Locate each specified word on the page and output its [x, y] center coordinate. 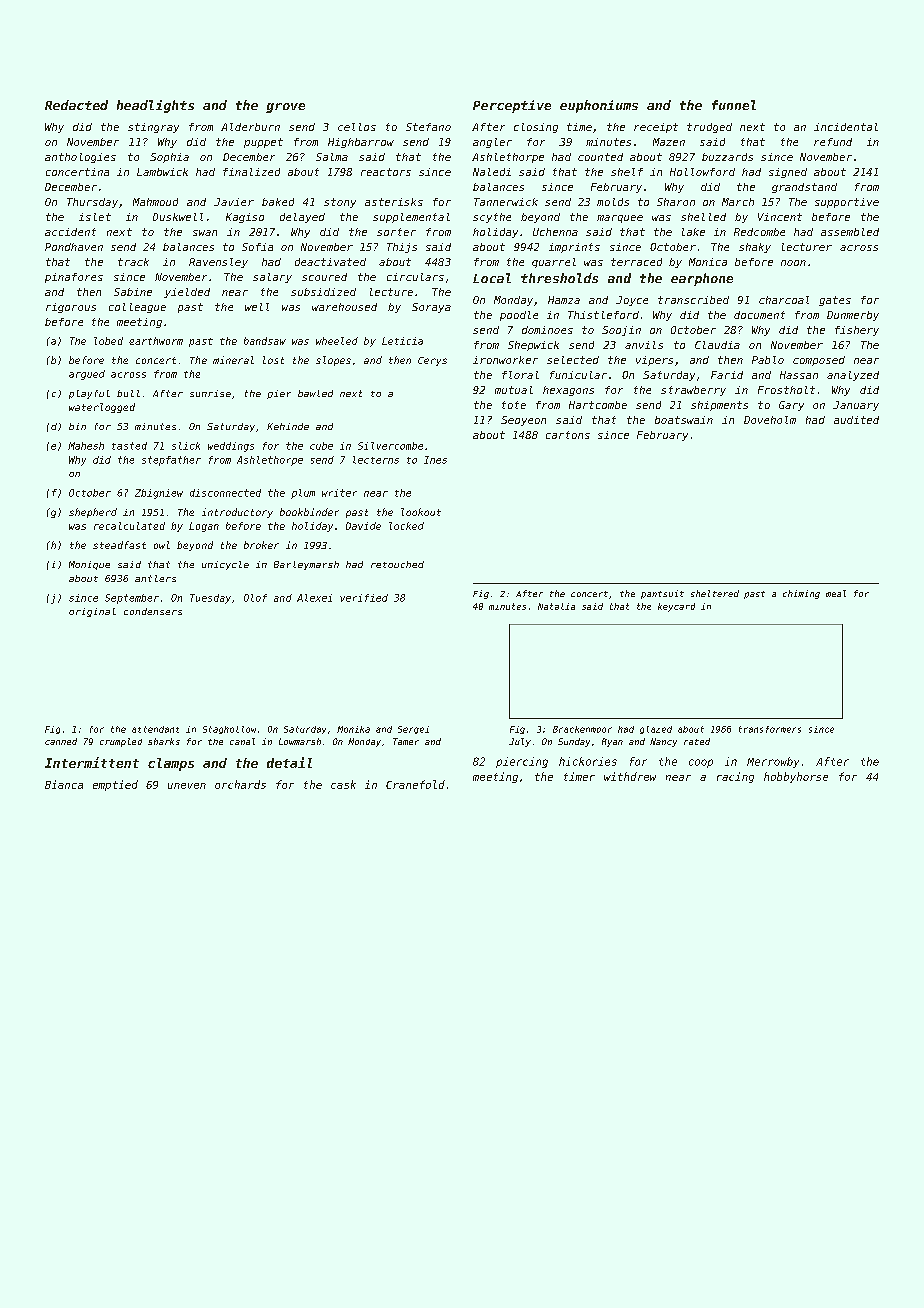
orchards [240, 784]
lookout [421, 512]
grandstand [804, 188]
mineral [233, 360]
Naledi [492, 172]
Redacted [76, 105]
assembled [850, 232]
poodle [519, 316]
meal [836, 593]
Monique [89, 565]
